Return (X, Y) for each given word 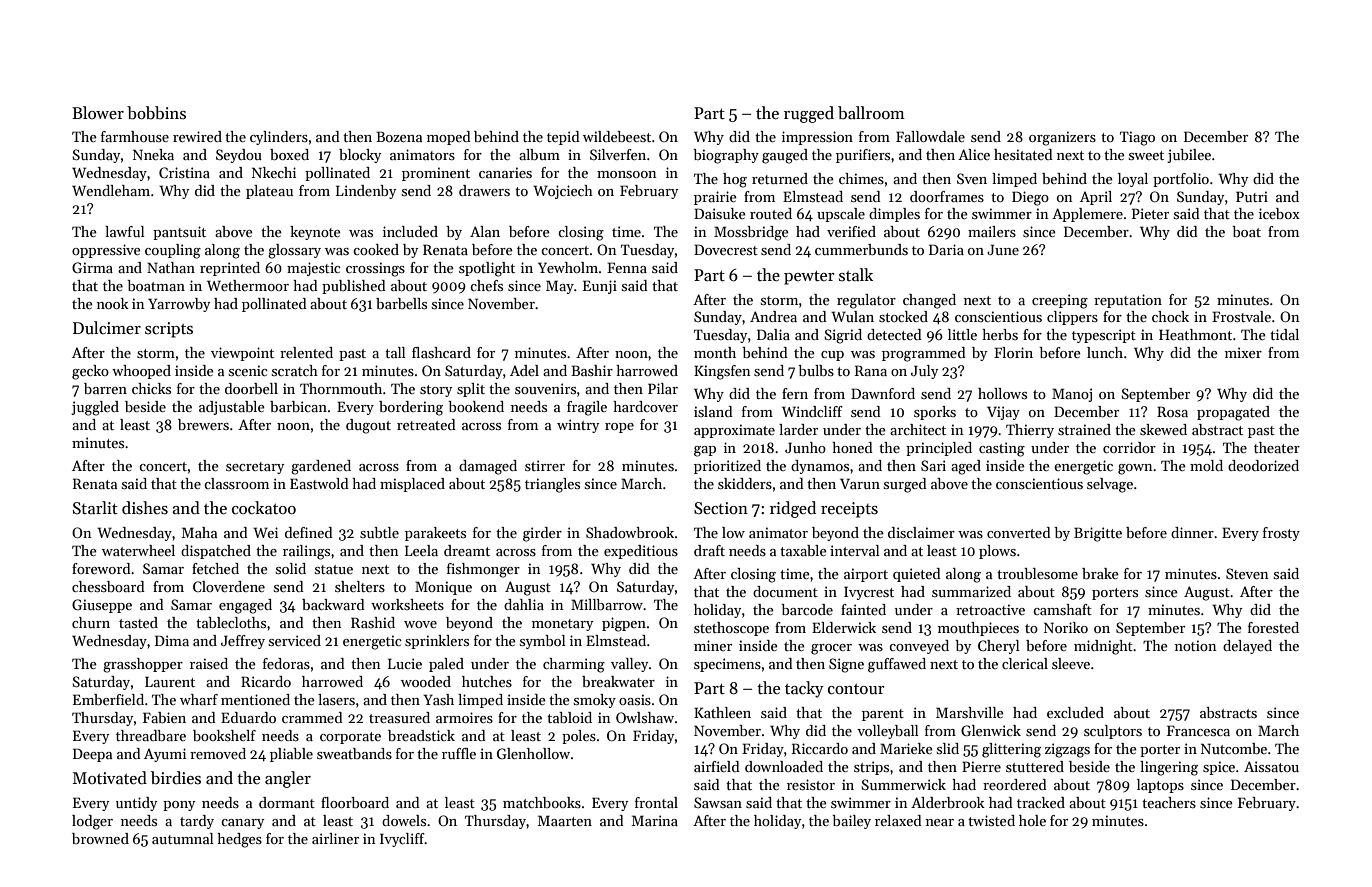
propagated (1233, 413)
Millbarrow (607, 604)
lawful (125, 231)
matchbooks (542, 802)
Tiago (1137, 138)
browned (100, 838)
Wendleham (111, 190)
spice (1219, 768)
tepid (563, 138)
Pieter (1150, 213)
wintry (578, 426)
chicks (151, 388)
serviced (295, 640)
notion (1196, 645)
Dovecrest (726, 249)
